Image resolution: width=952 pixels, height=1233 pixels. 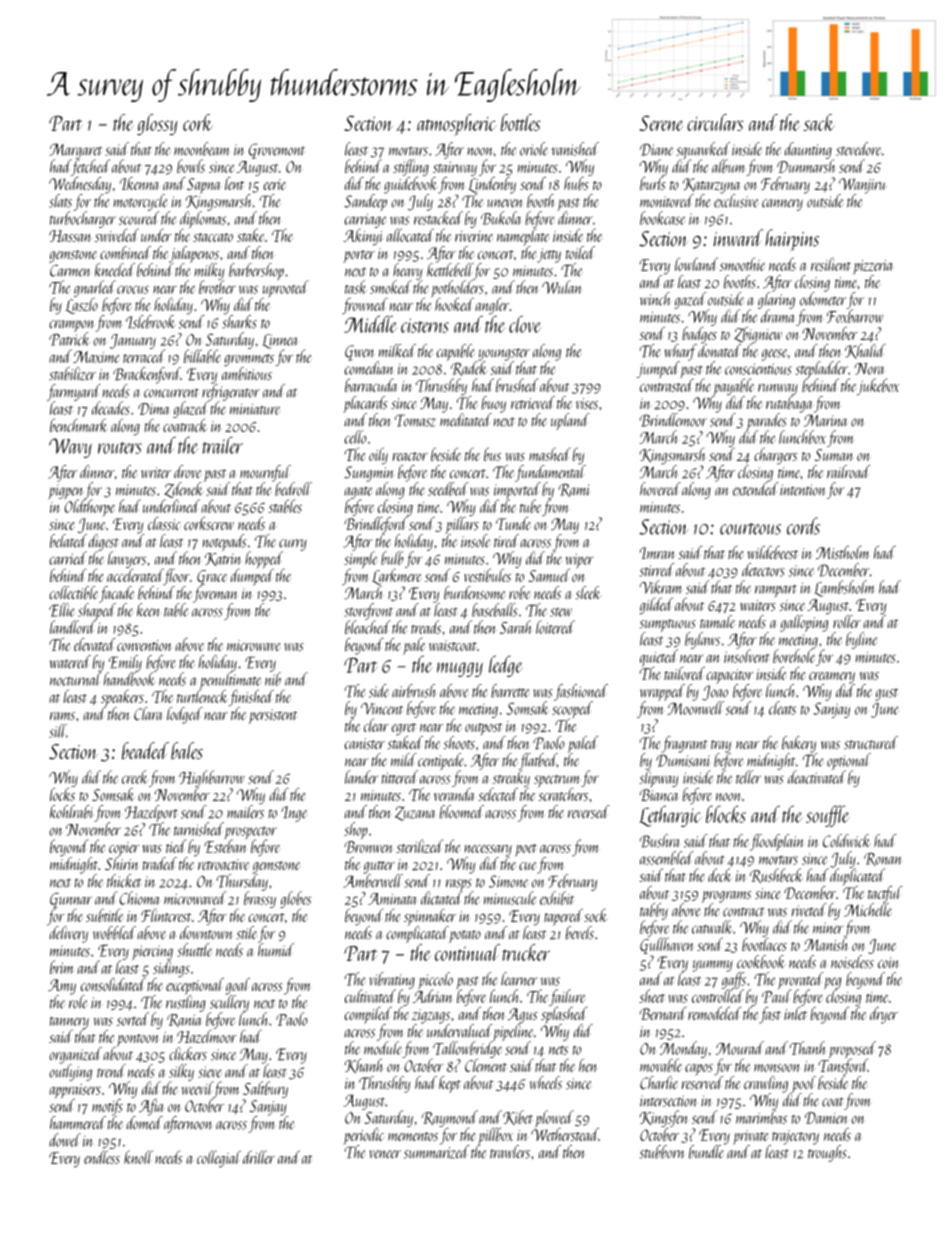 What do you see at coordinates (715, 122) in the image?
I see `circulars` at bounding box center [715, 122].
